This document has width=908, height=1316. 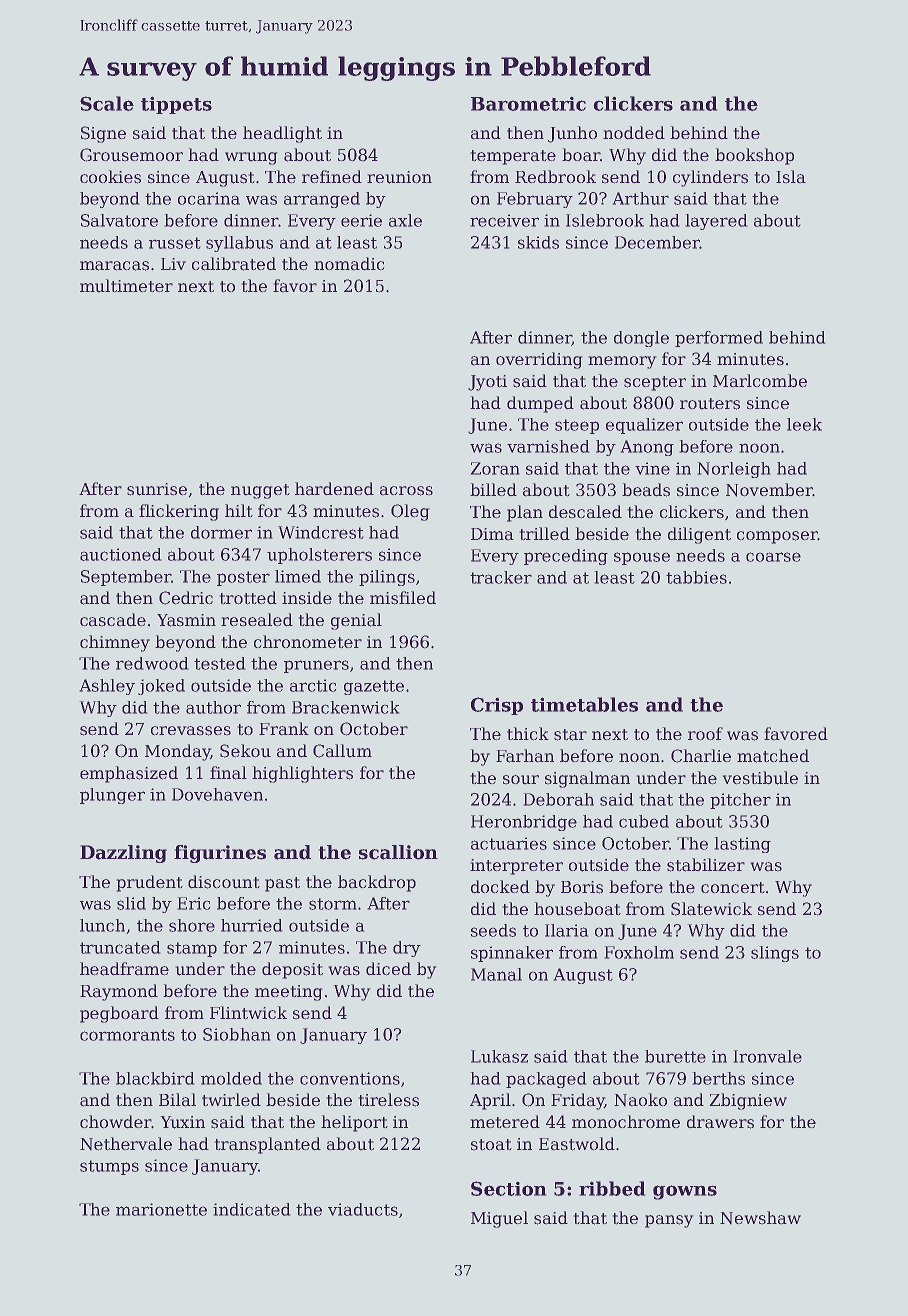 I want to click on marionette, so click(x=161, y=1209).
